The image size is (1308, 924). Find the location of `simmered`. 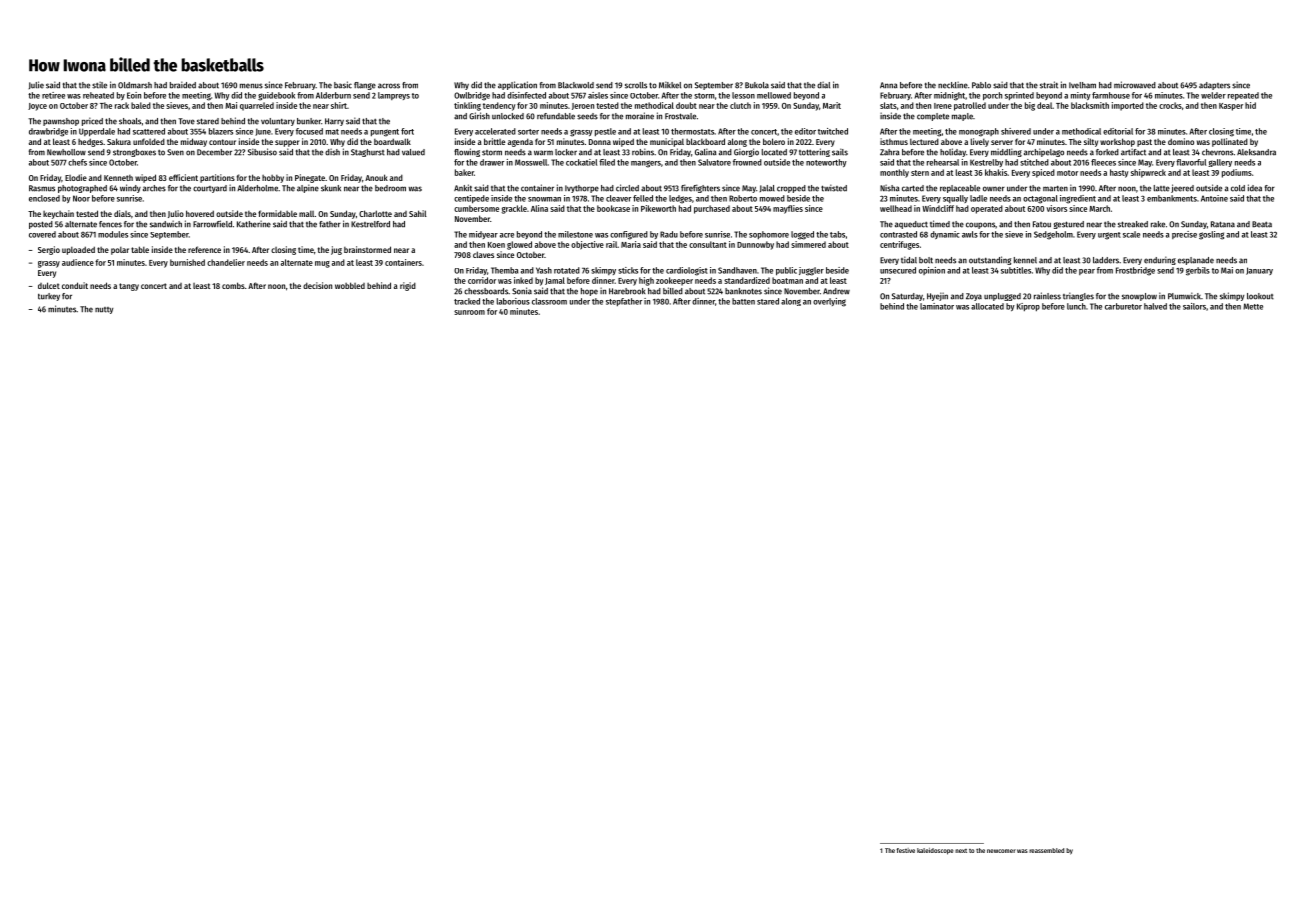

simmered is located at coordinates (808, 244).
